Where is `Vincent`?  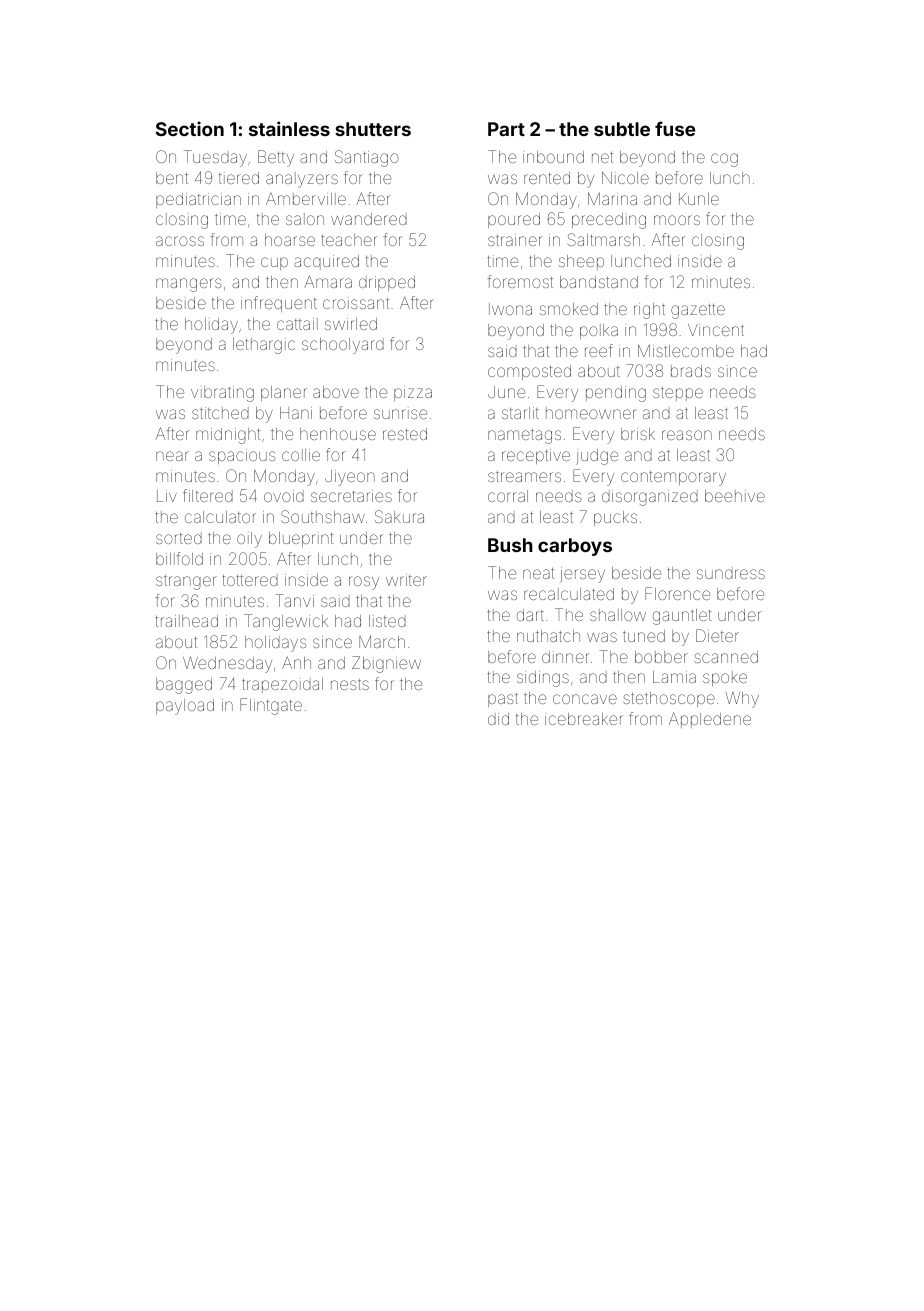
Vincent is located at coordinates (716, 330).
